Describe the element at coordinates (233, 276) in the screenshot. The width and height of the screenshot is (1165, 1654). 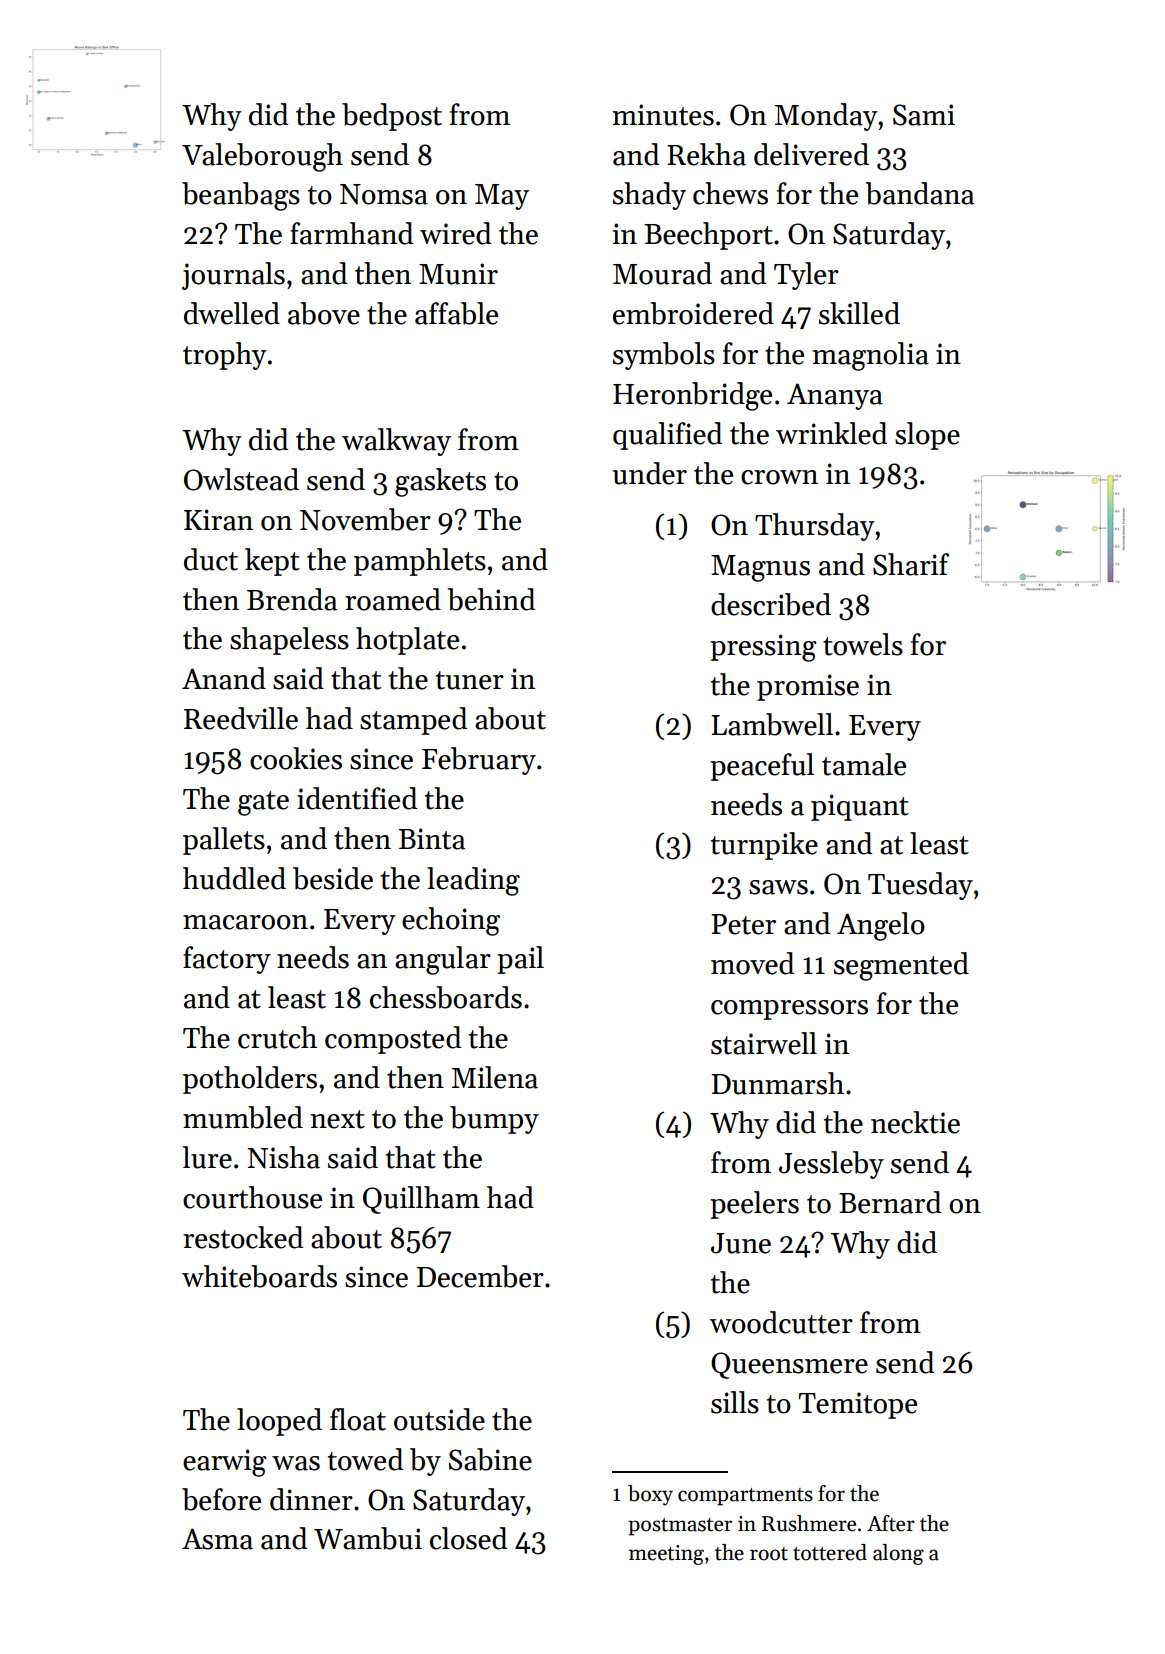
I see `journals` at that location.
